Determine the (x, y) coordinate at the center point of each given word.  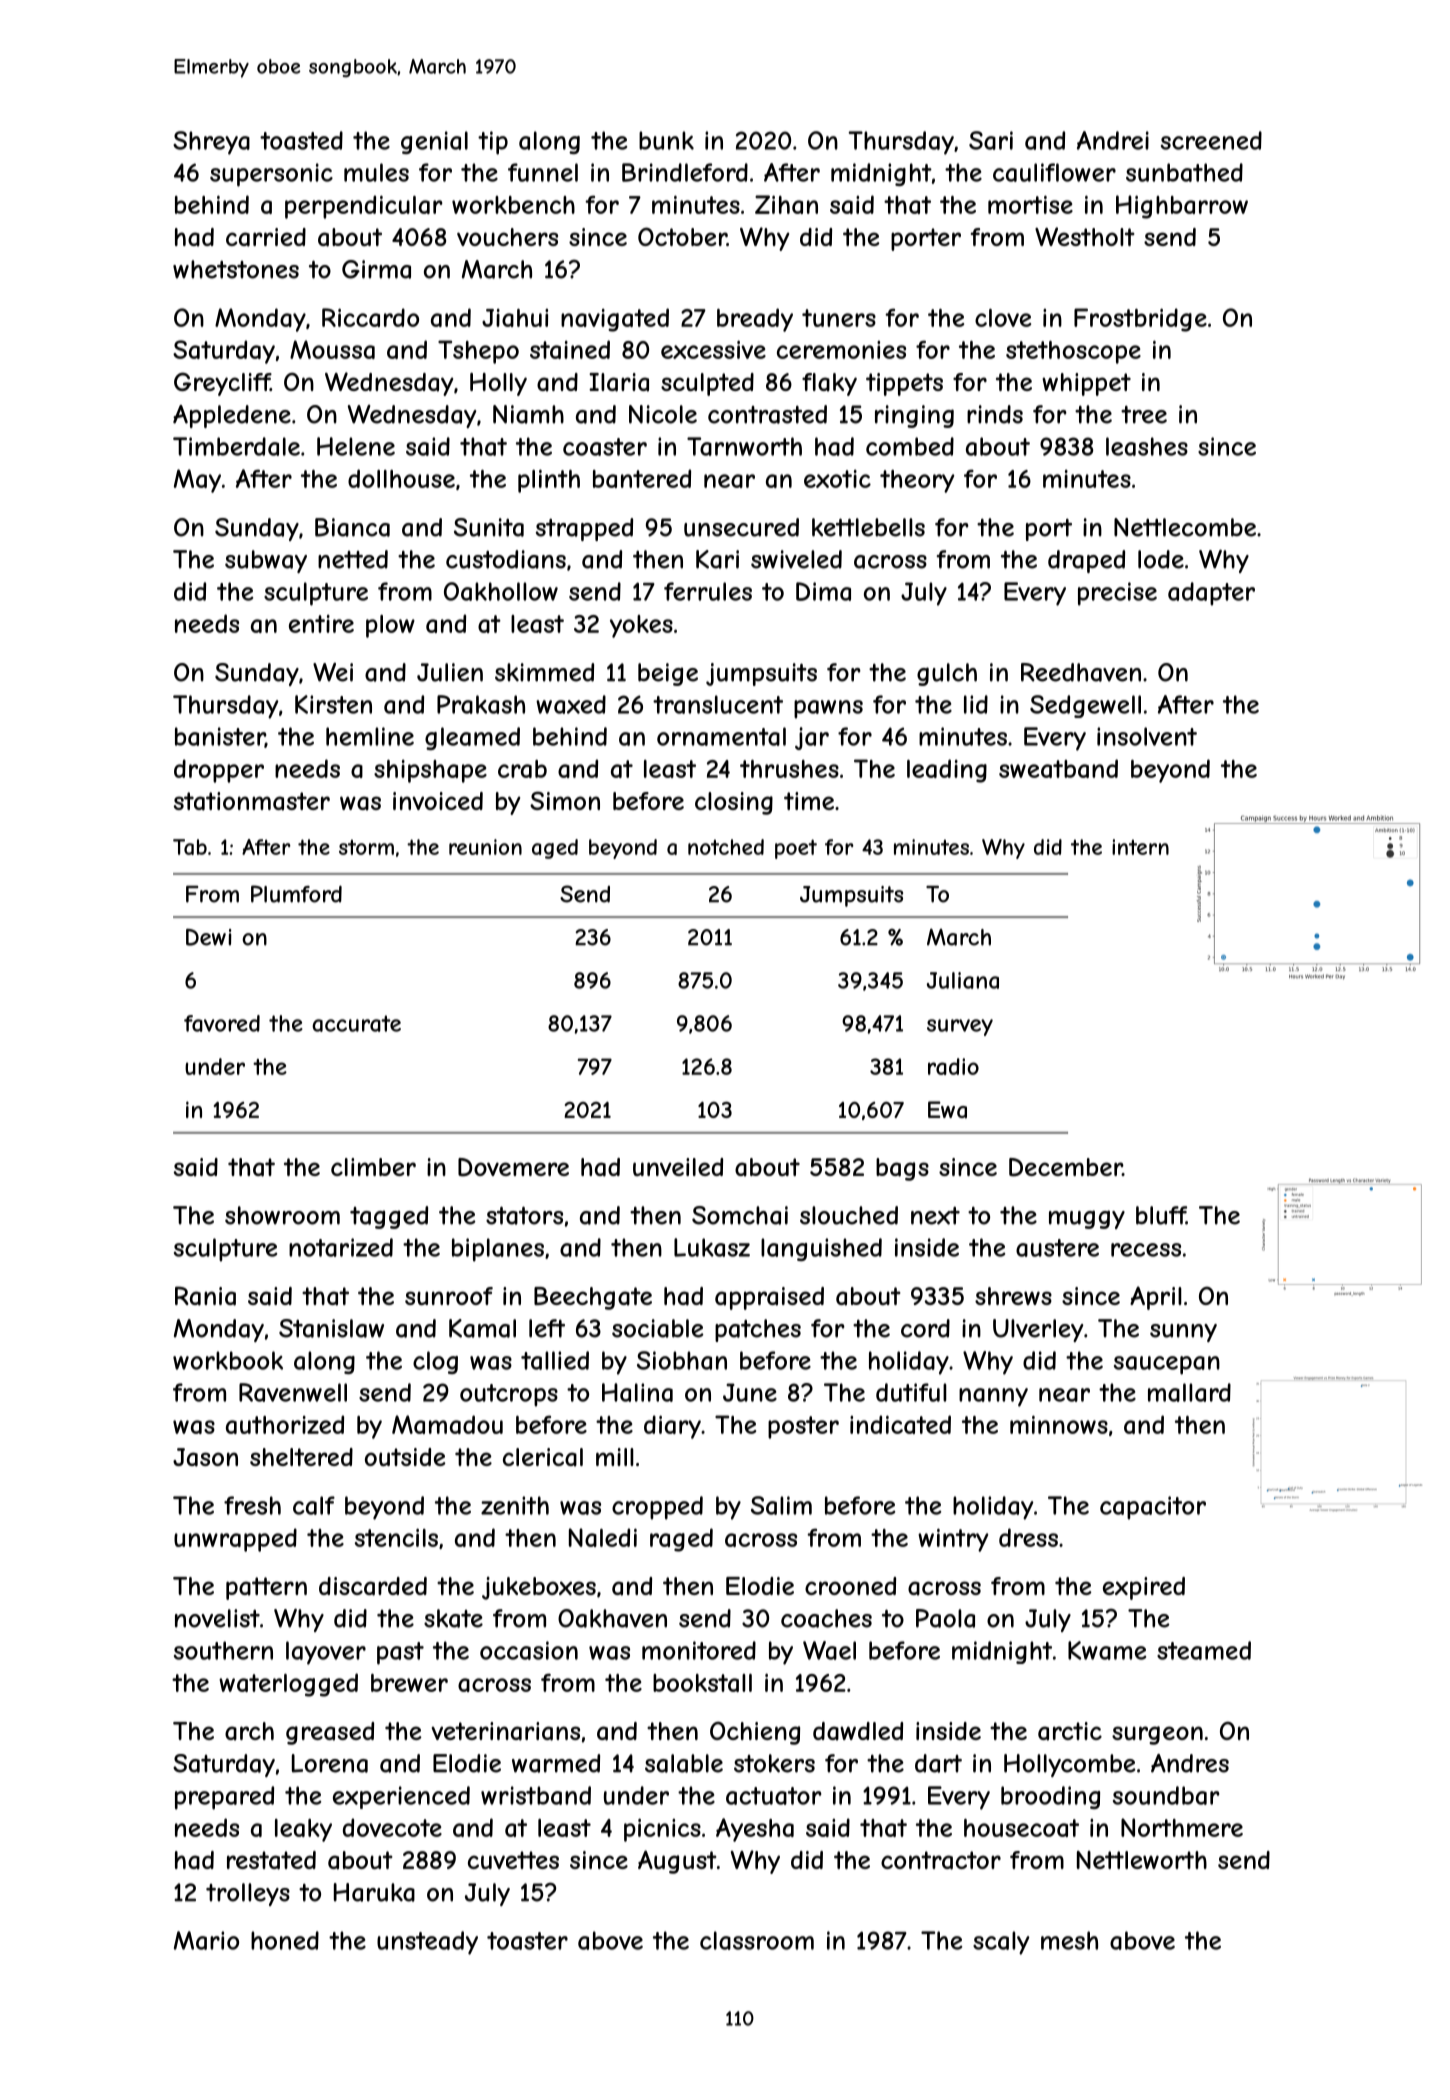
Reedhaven (1081, 672)
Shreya (211, 143)
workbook (228, 1360)
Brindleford (685, 172)
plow (390, 626)
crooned (850, 1586)
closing (734, 803)
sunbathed (1184, 172)
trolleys (248, 1894)
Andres (1190, 1763)
